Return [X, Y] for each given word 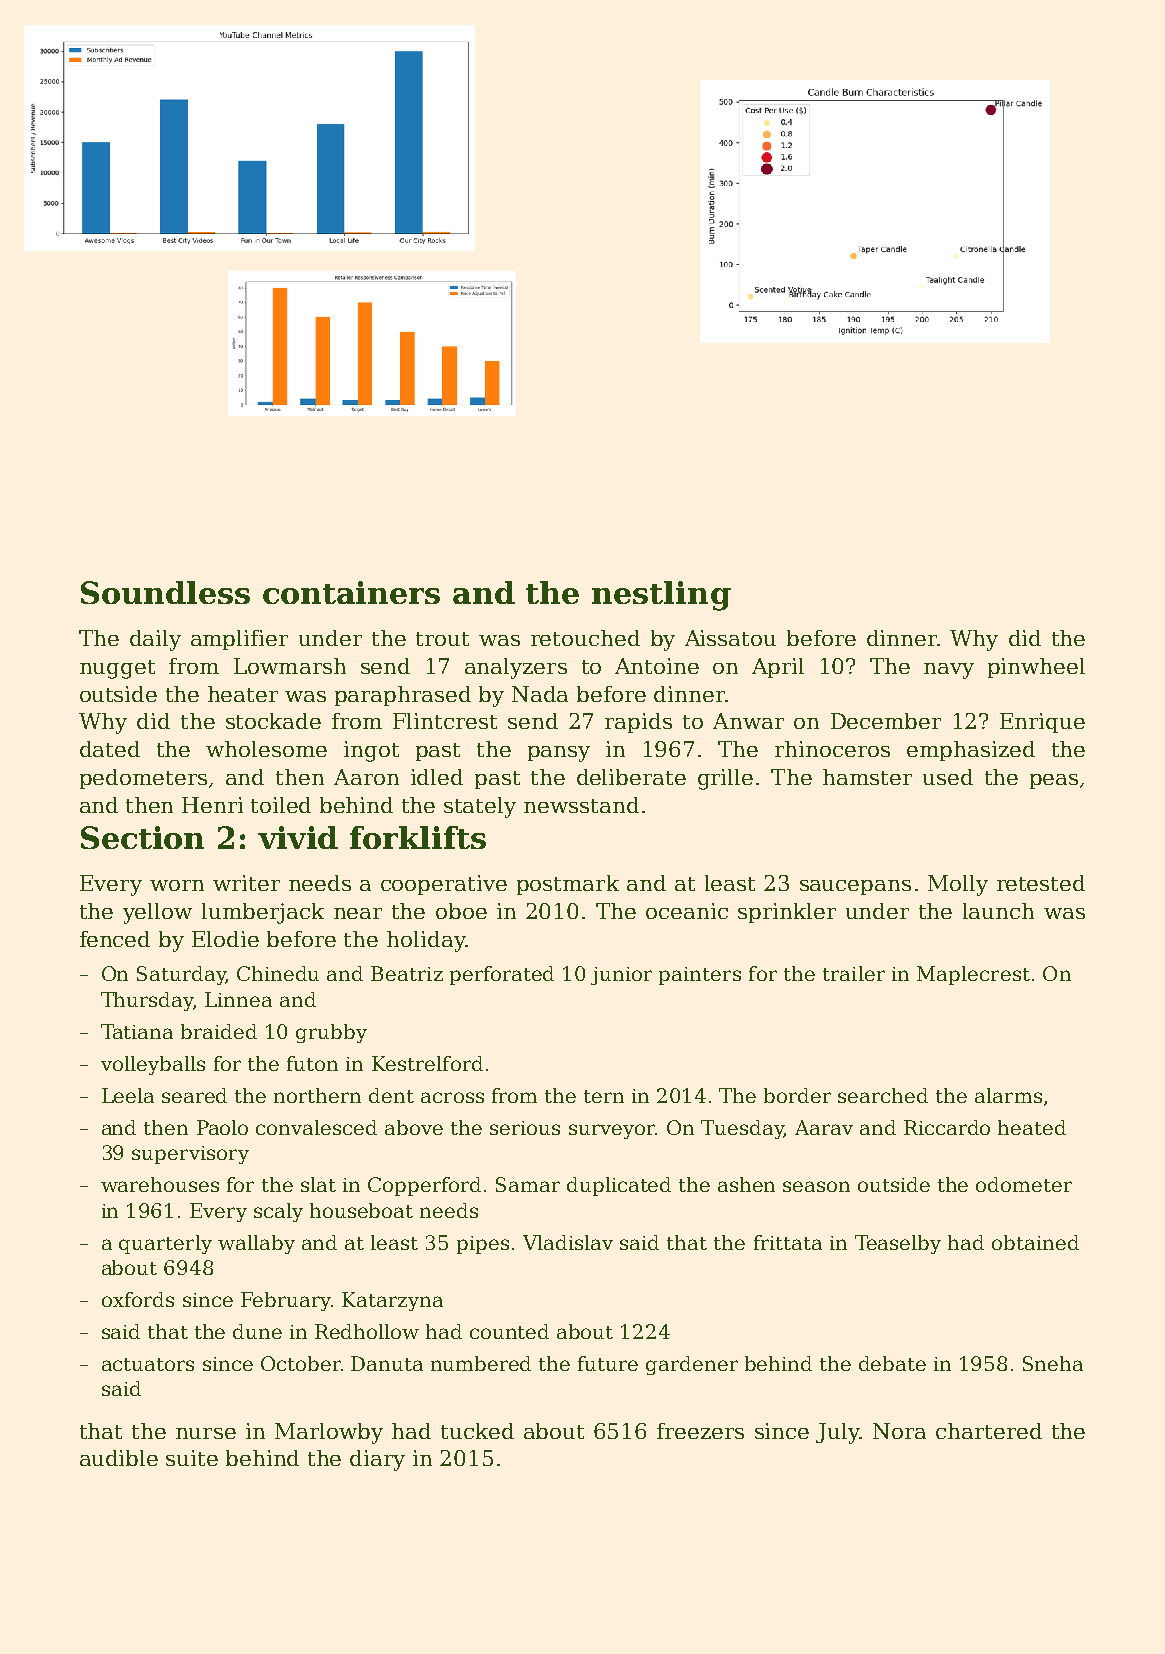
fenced [115, 939]
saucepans [855, 887]
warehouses [160, 1184]
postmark [568, 885]
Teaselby [898, 1244]
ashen [746, 1184]
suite [192, 1458]
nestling [661, 596]
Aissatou [730, 638]
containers [351, 592]
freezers [700, 1431]
